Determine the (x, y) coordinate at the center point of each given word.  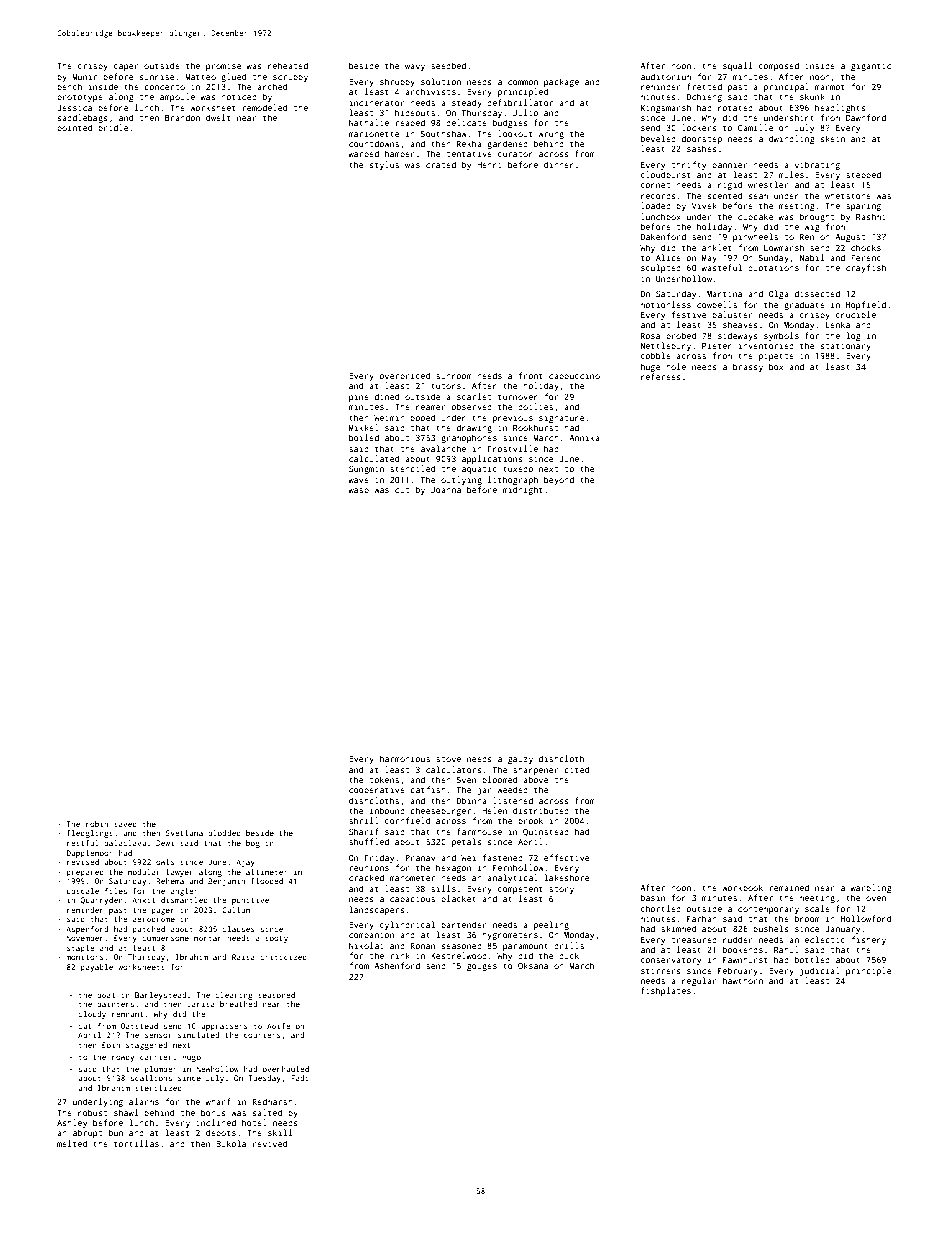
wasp (359, 491)
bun (116, 1132)
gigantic (871, 66)
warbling (871, 888)
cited (576, 769)
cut (402, 490)
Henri (489, 165)
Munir (84, 76)
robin (97, 824)
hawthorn (743, 980)
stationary (846, 347)
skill (280, 1132)
